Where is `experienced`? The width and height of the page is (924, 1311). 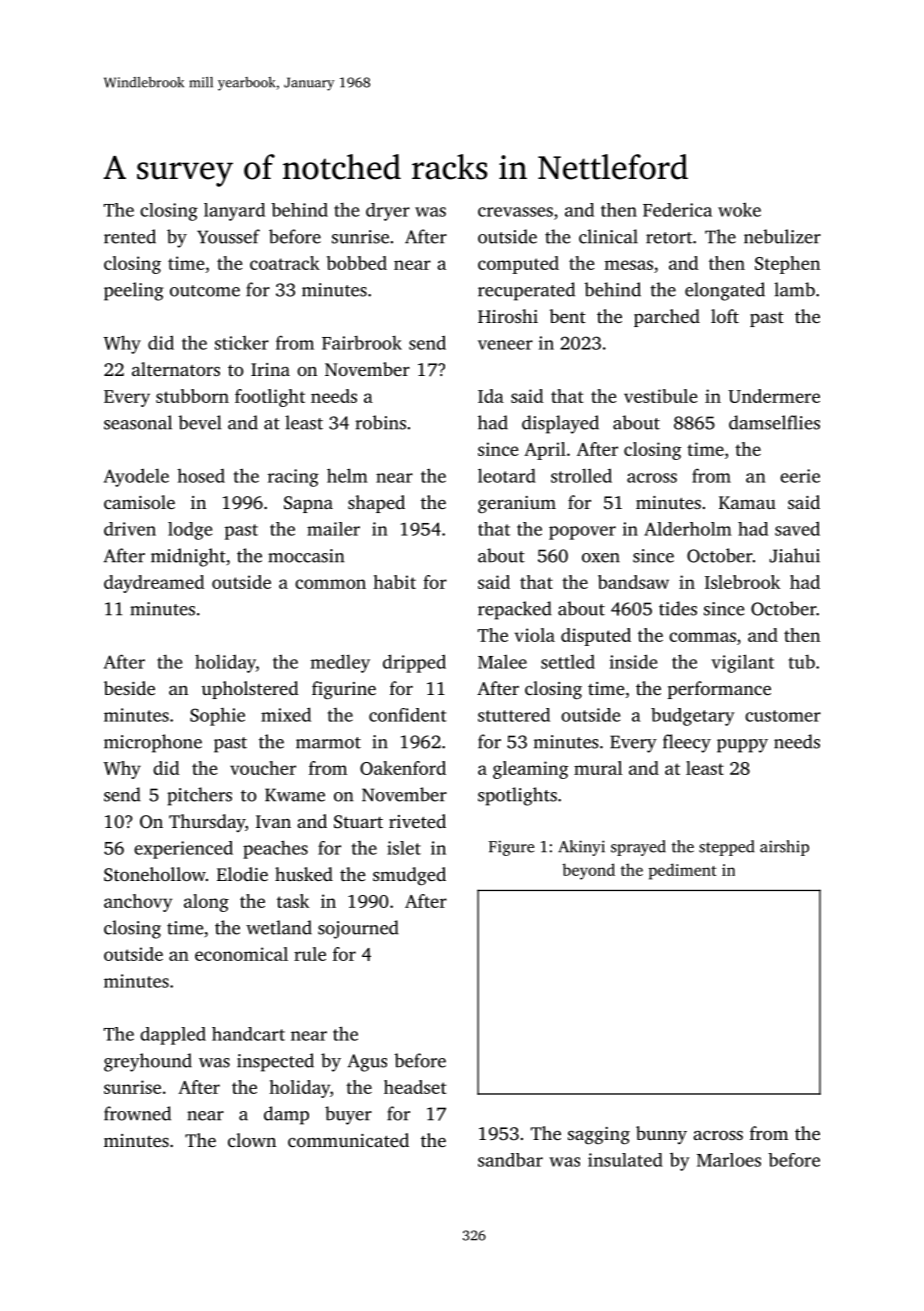 experienced is located at coordinates (183, 850).
